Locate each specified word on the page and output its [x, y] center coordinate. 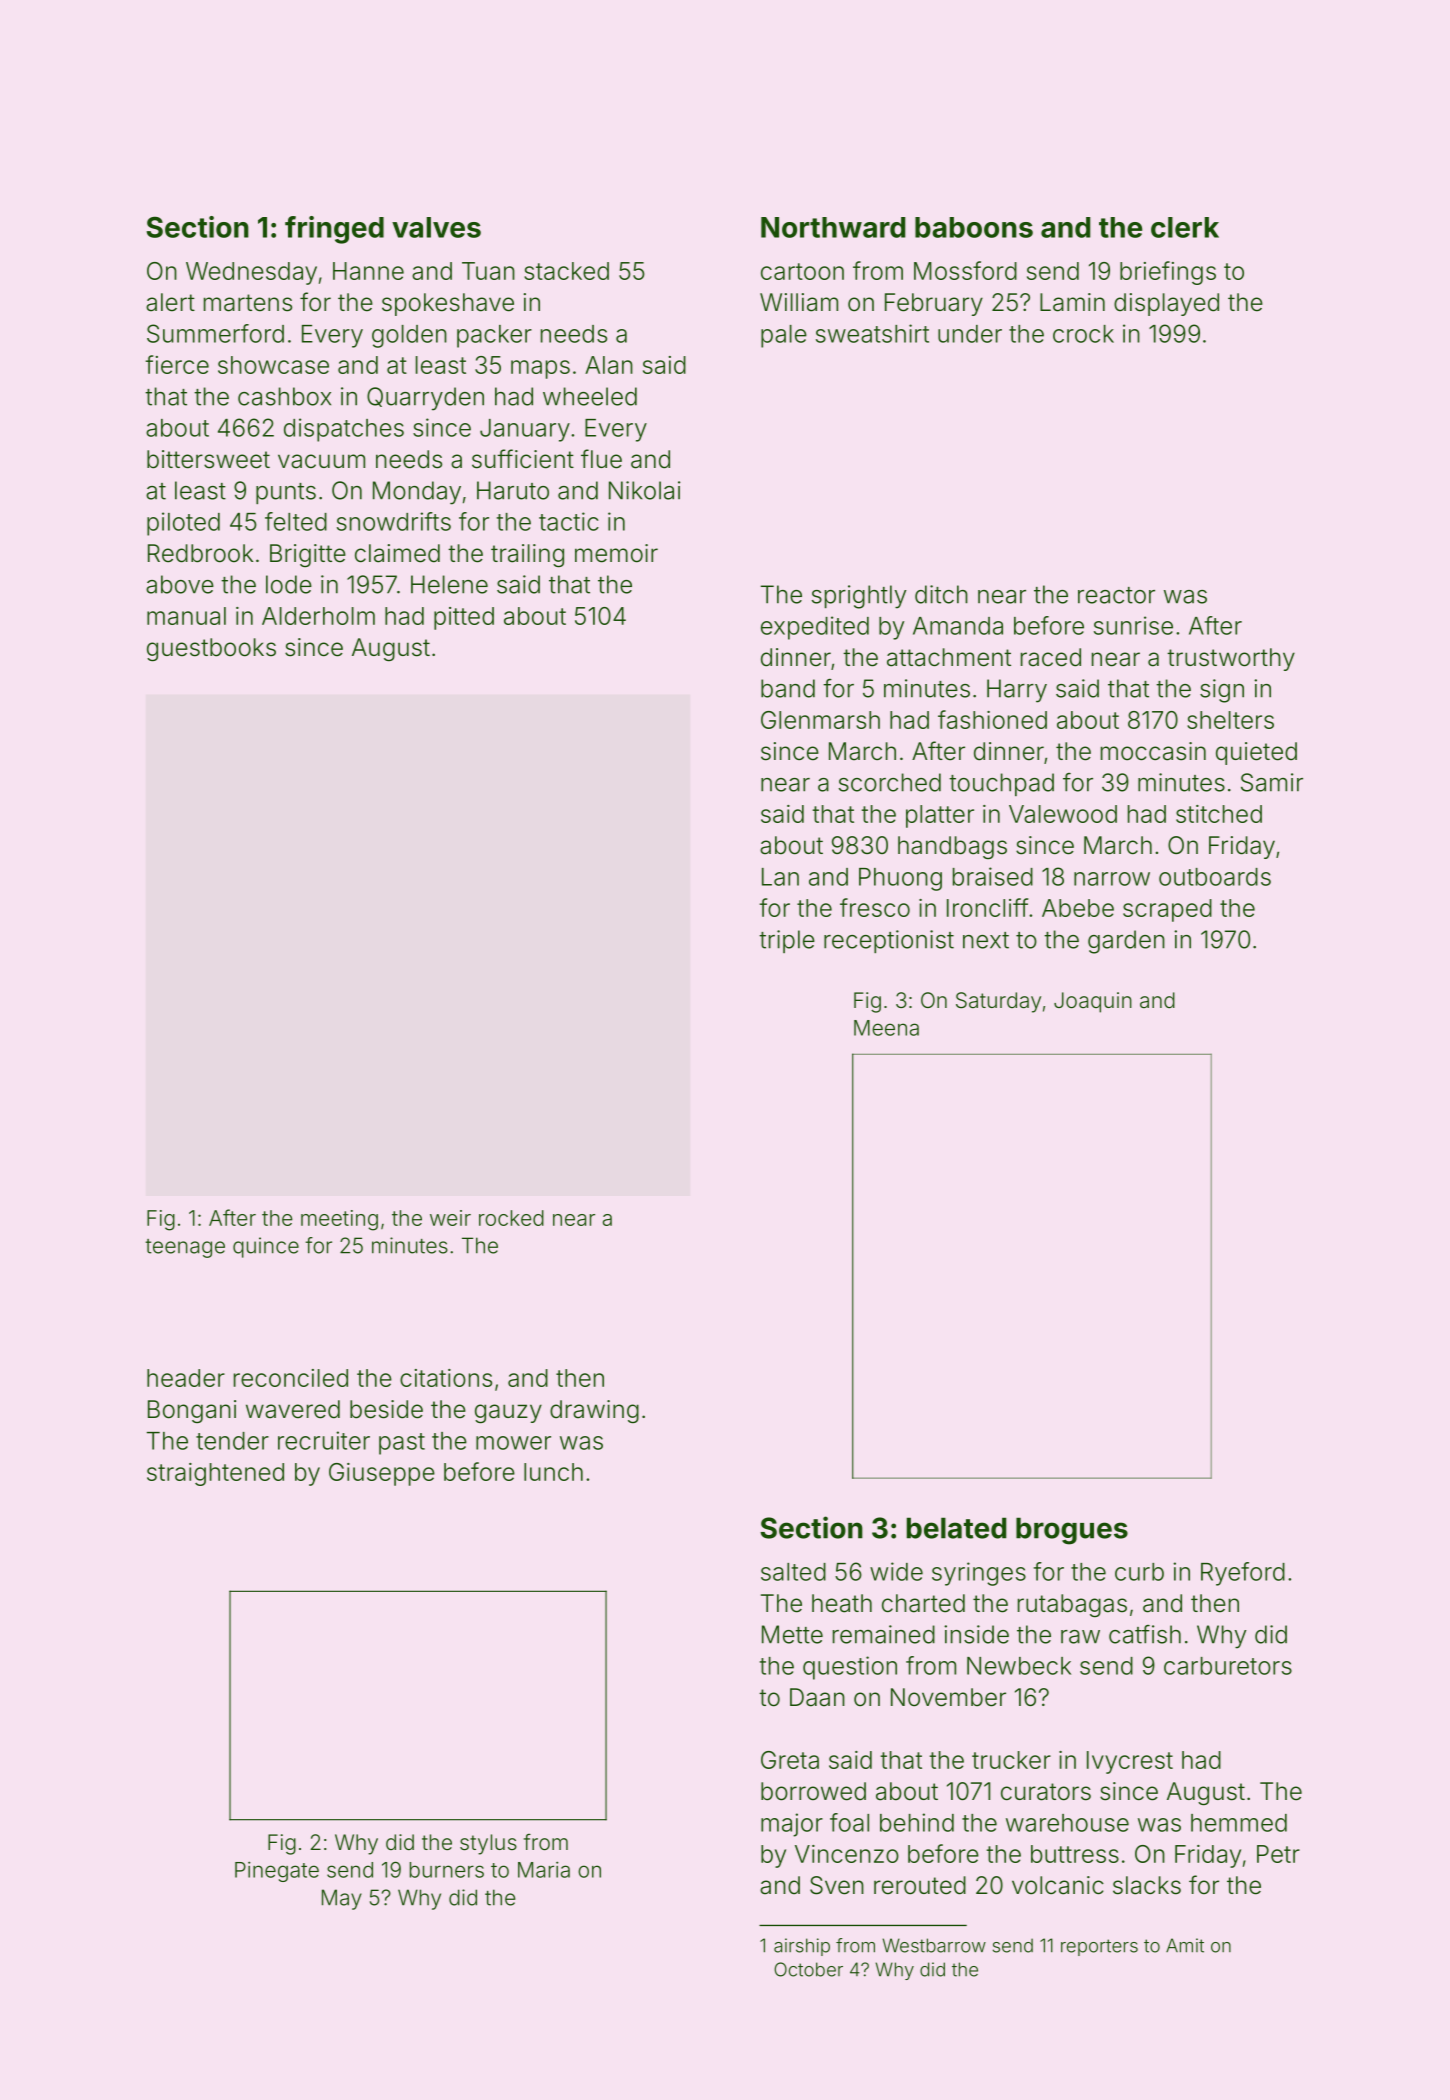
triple [787, 941]
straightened [215, 1474]
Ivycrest [1130, 1762]
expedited [815, 628]
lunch [553, 1472]
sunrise [1133, 625]
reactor [1116, 595]
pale [784, 336]
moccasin [1153, 751]
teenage [185, 1248]
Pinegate [277, 1871]
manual [186, 616]
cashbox [284, 396]
